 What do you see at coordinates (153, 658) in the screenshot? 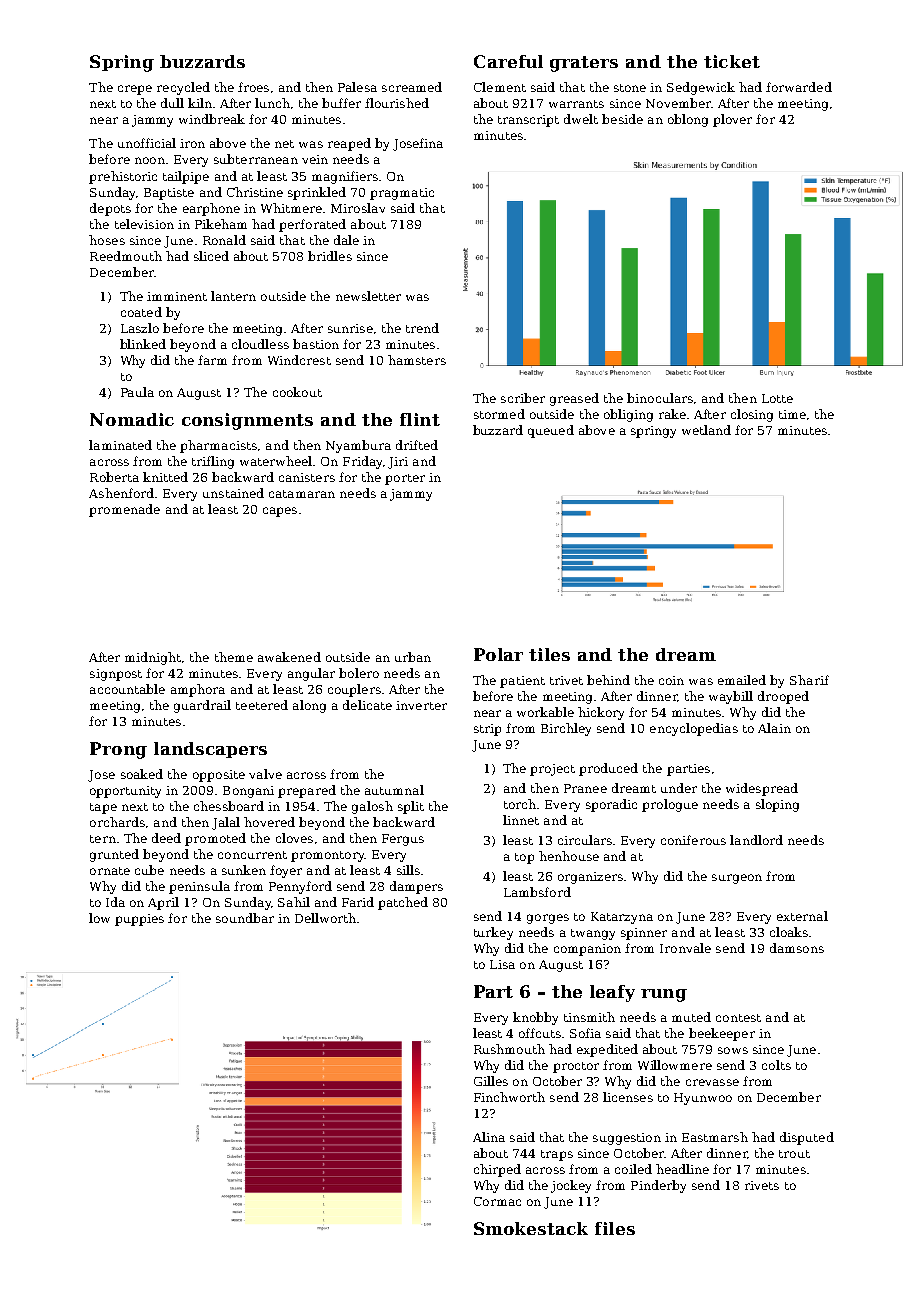
I see `midnight` at bounding box center [153, 658].
